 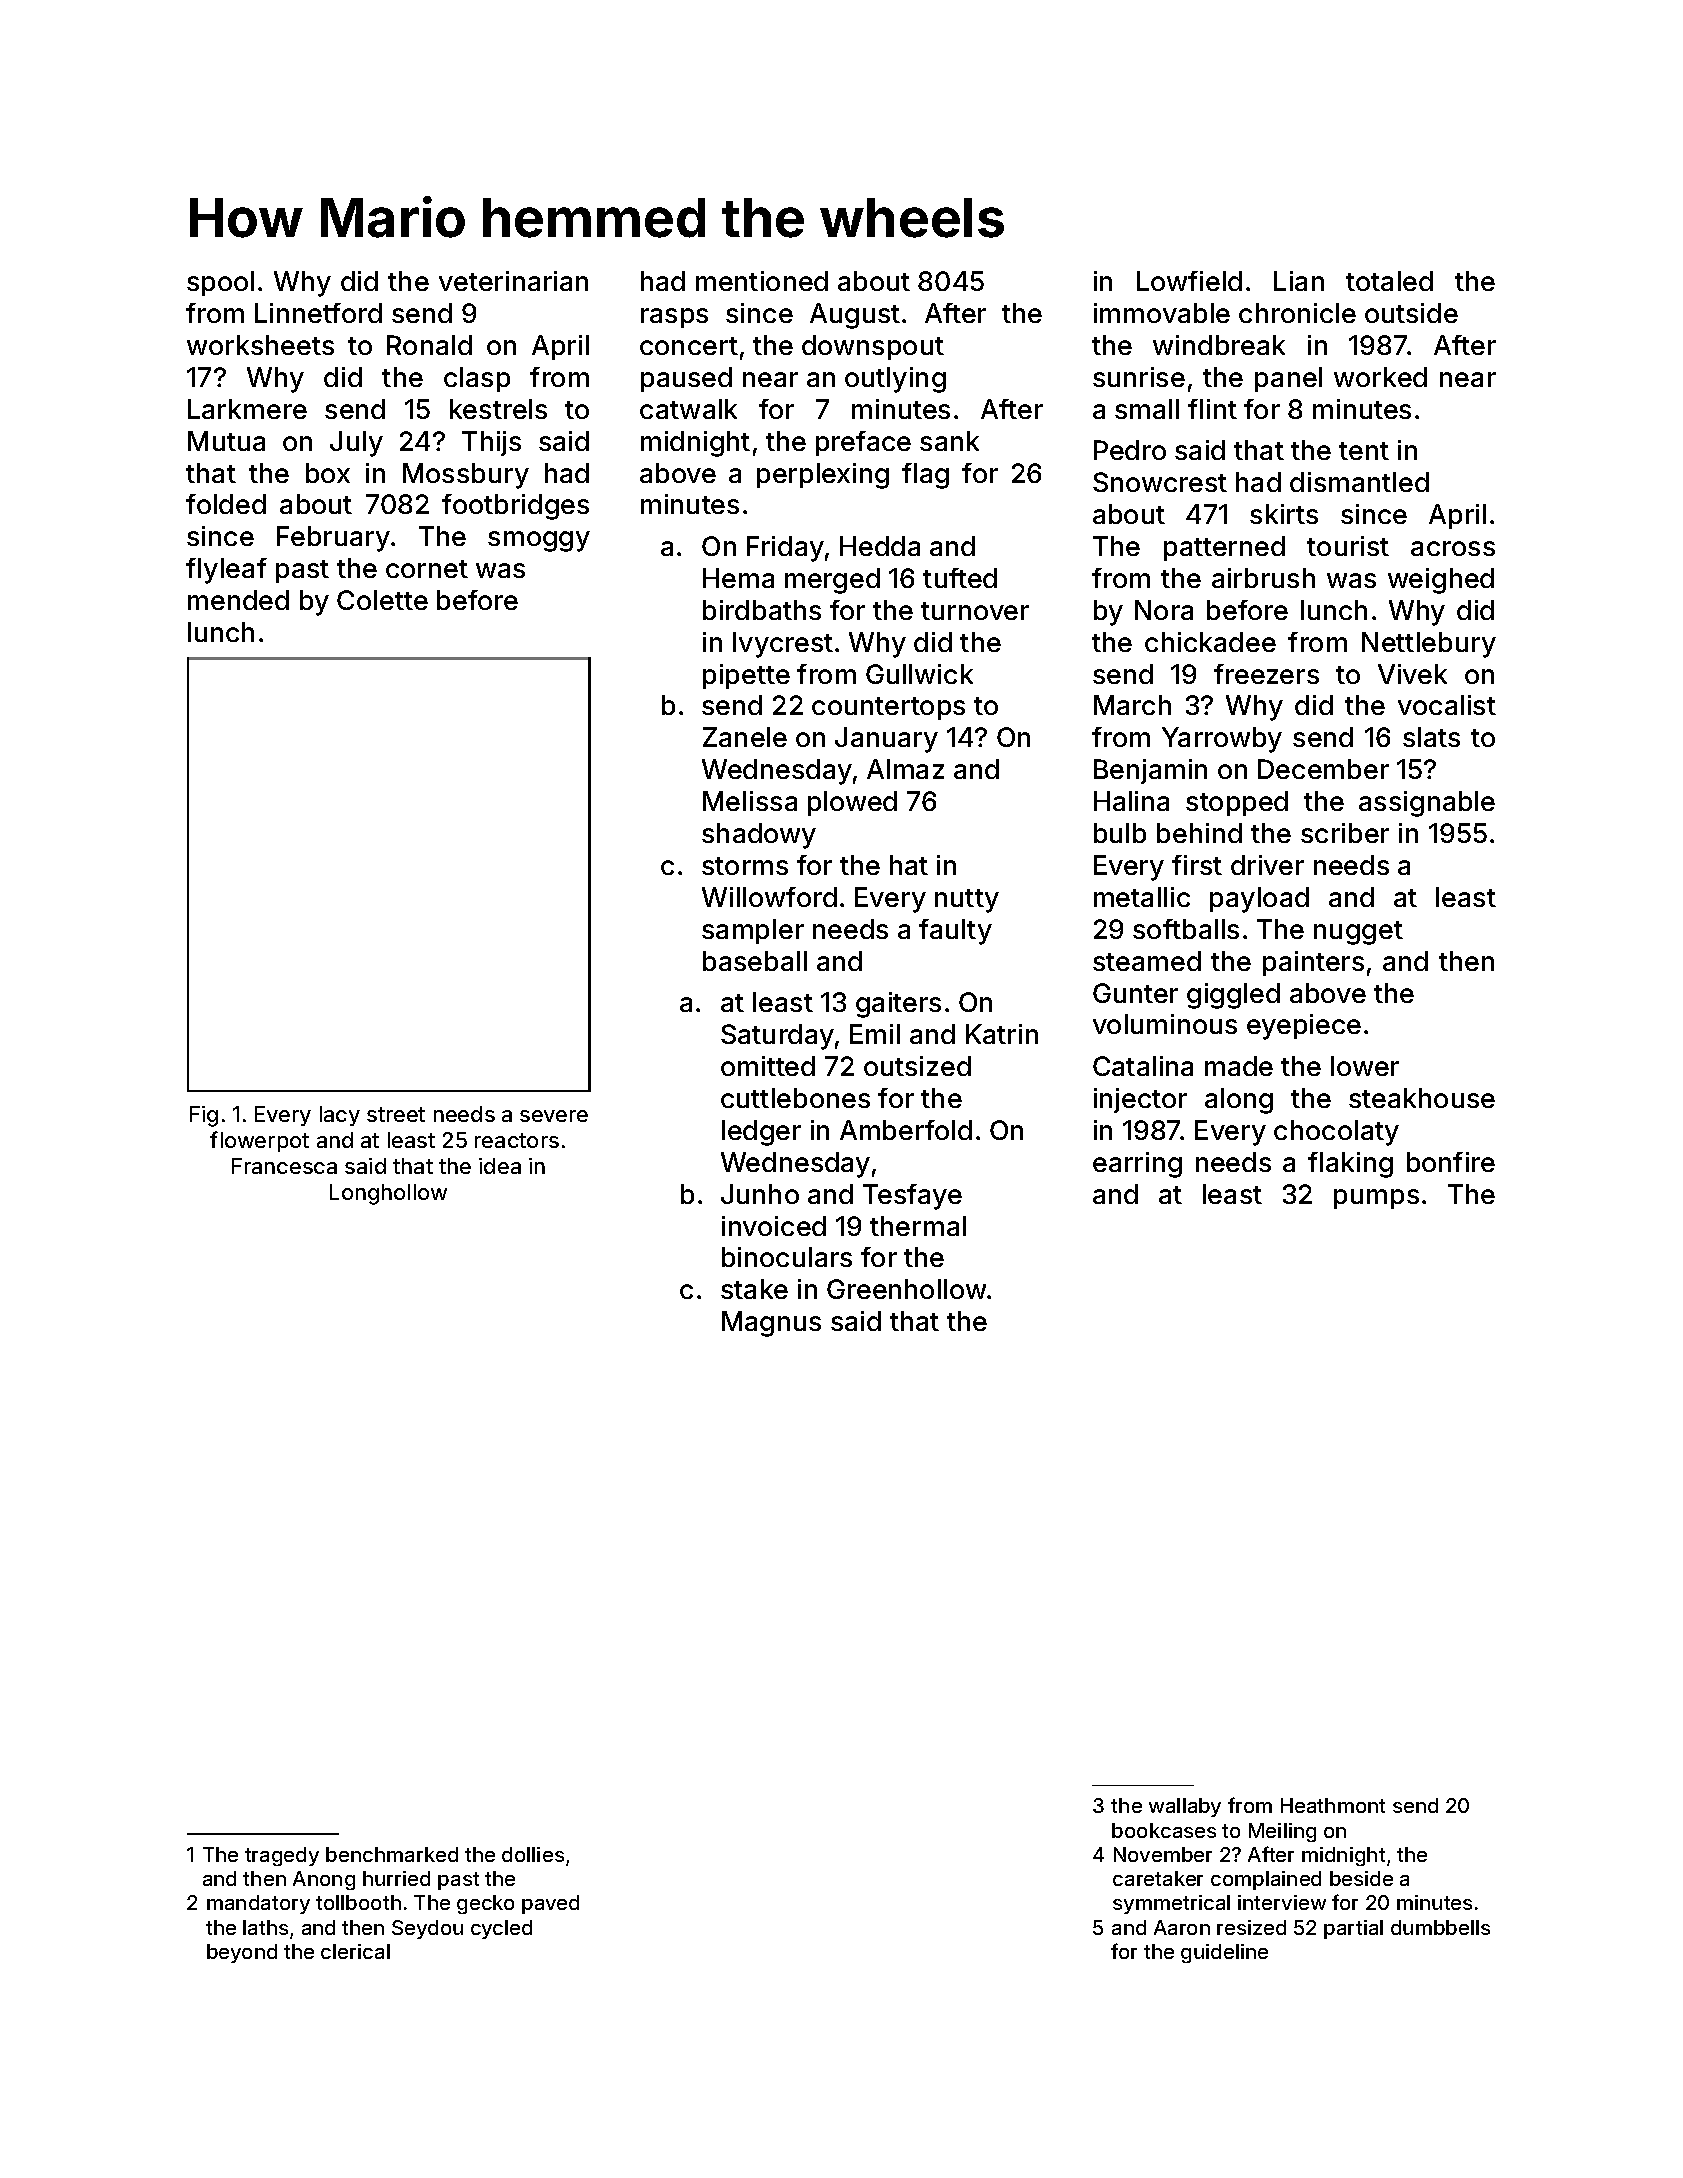 What do you see at coordinates (382, 600) in the screenshot?
I see `Colette` at bounding box center [382, 600].
